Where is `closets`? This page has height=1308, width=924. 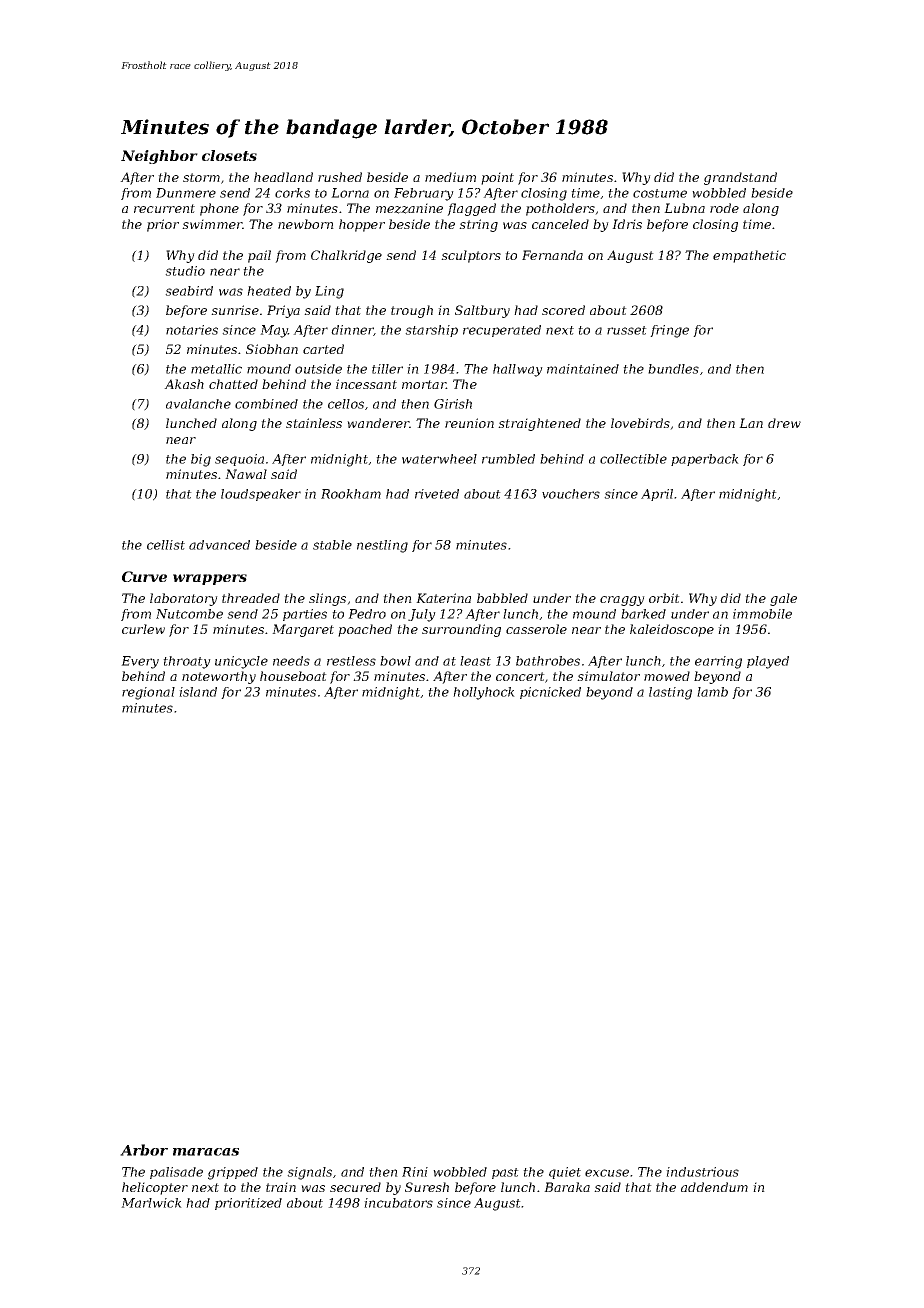 closets is located at coordinates (229, 155).
